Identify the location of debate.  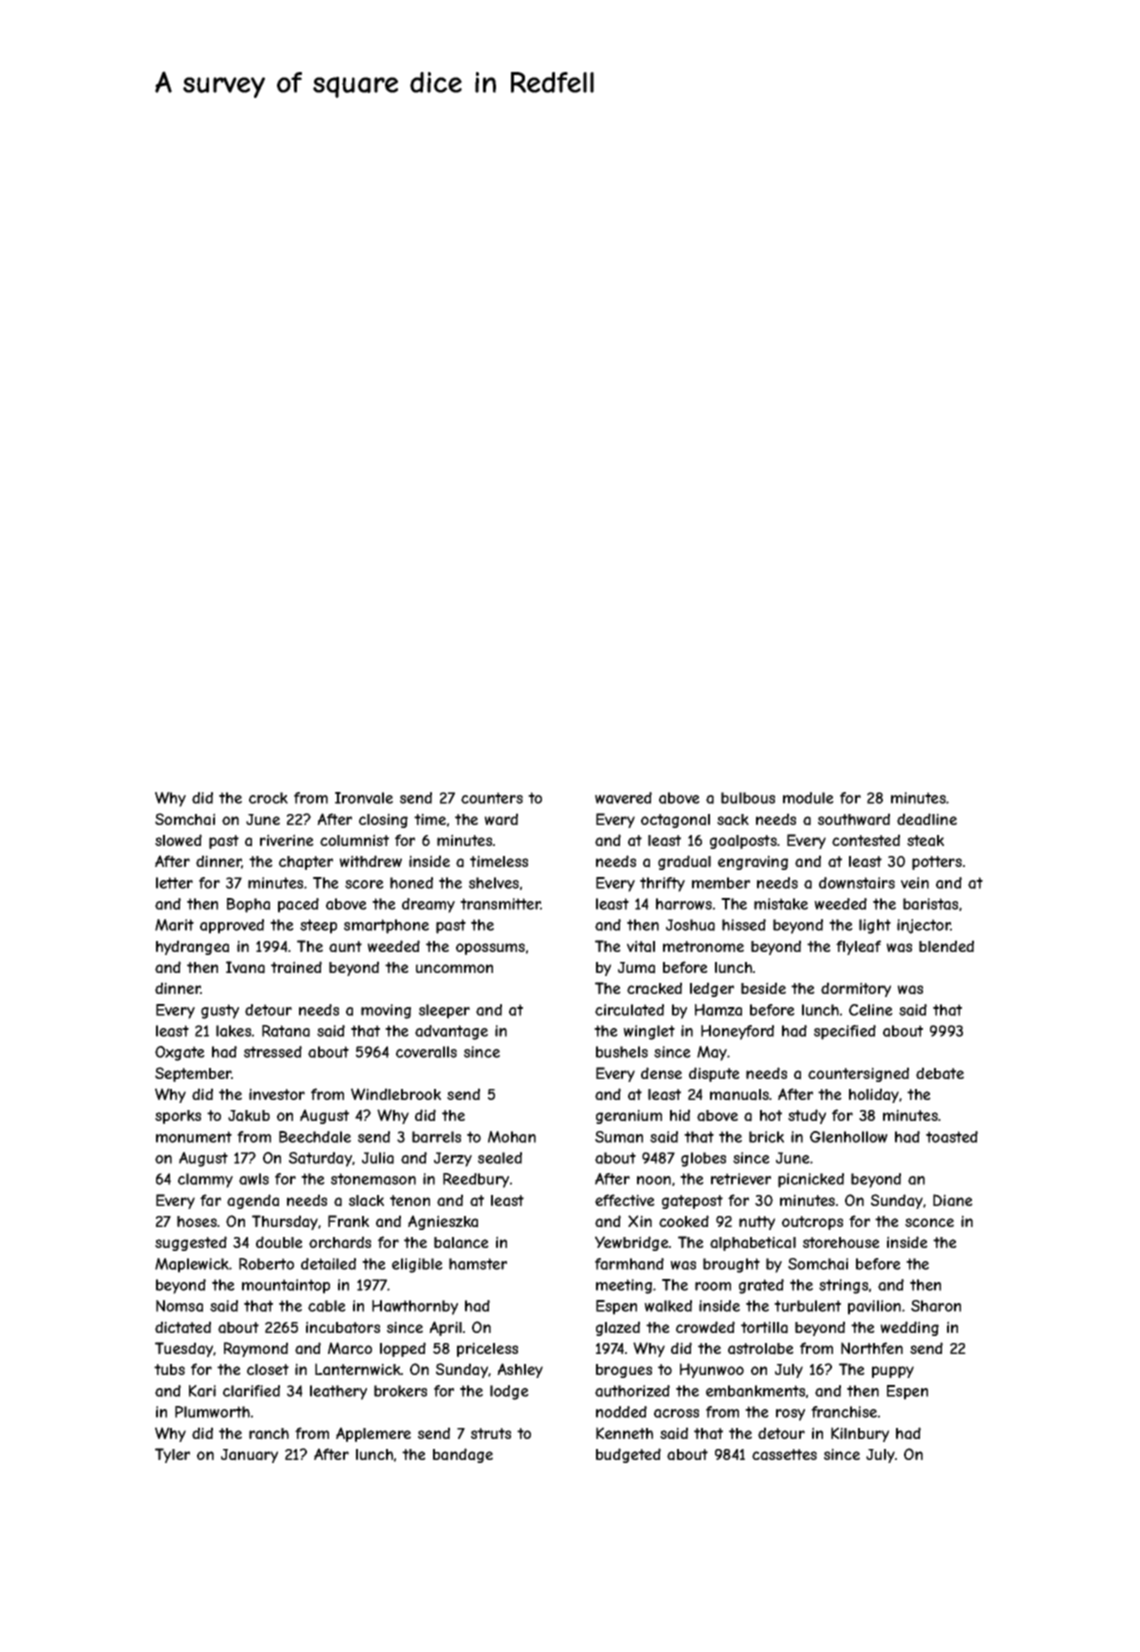
(940, 1073).
